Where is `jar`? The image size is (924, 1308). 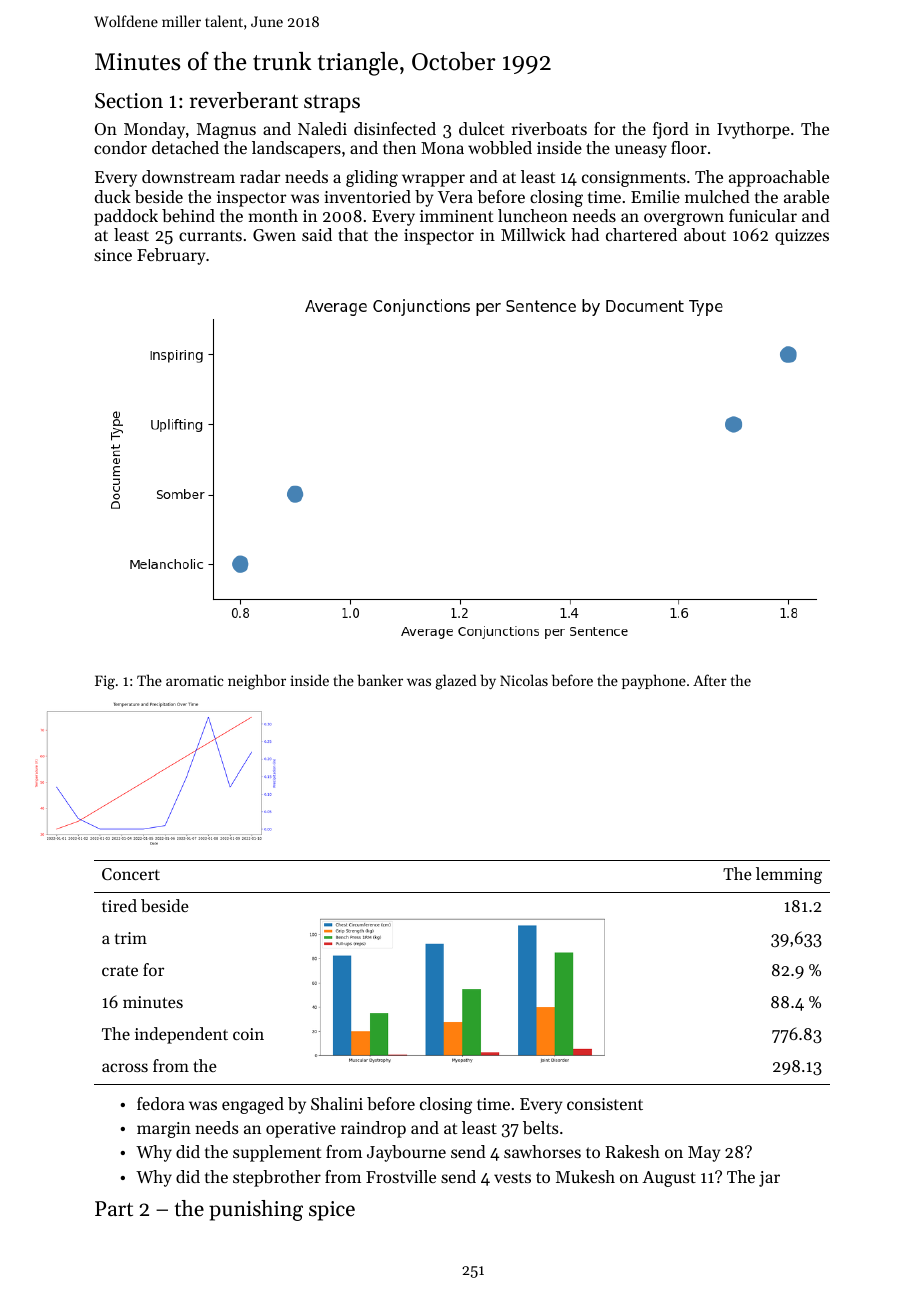 jar is located at coordinates (769, 1179).
